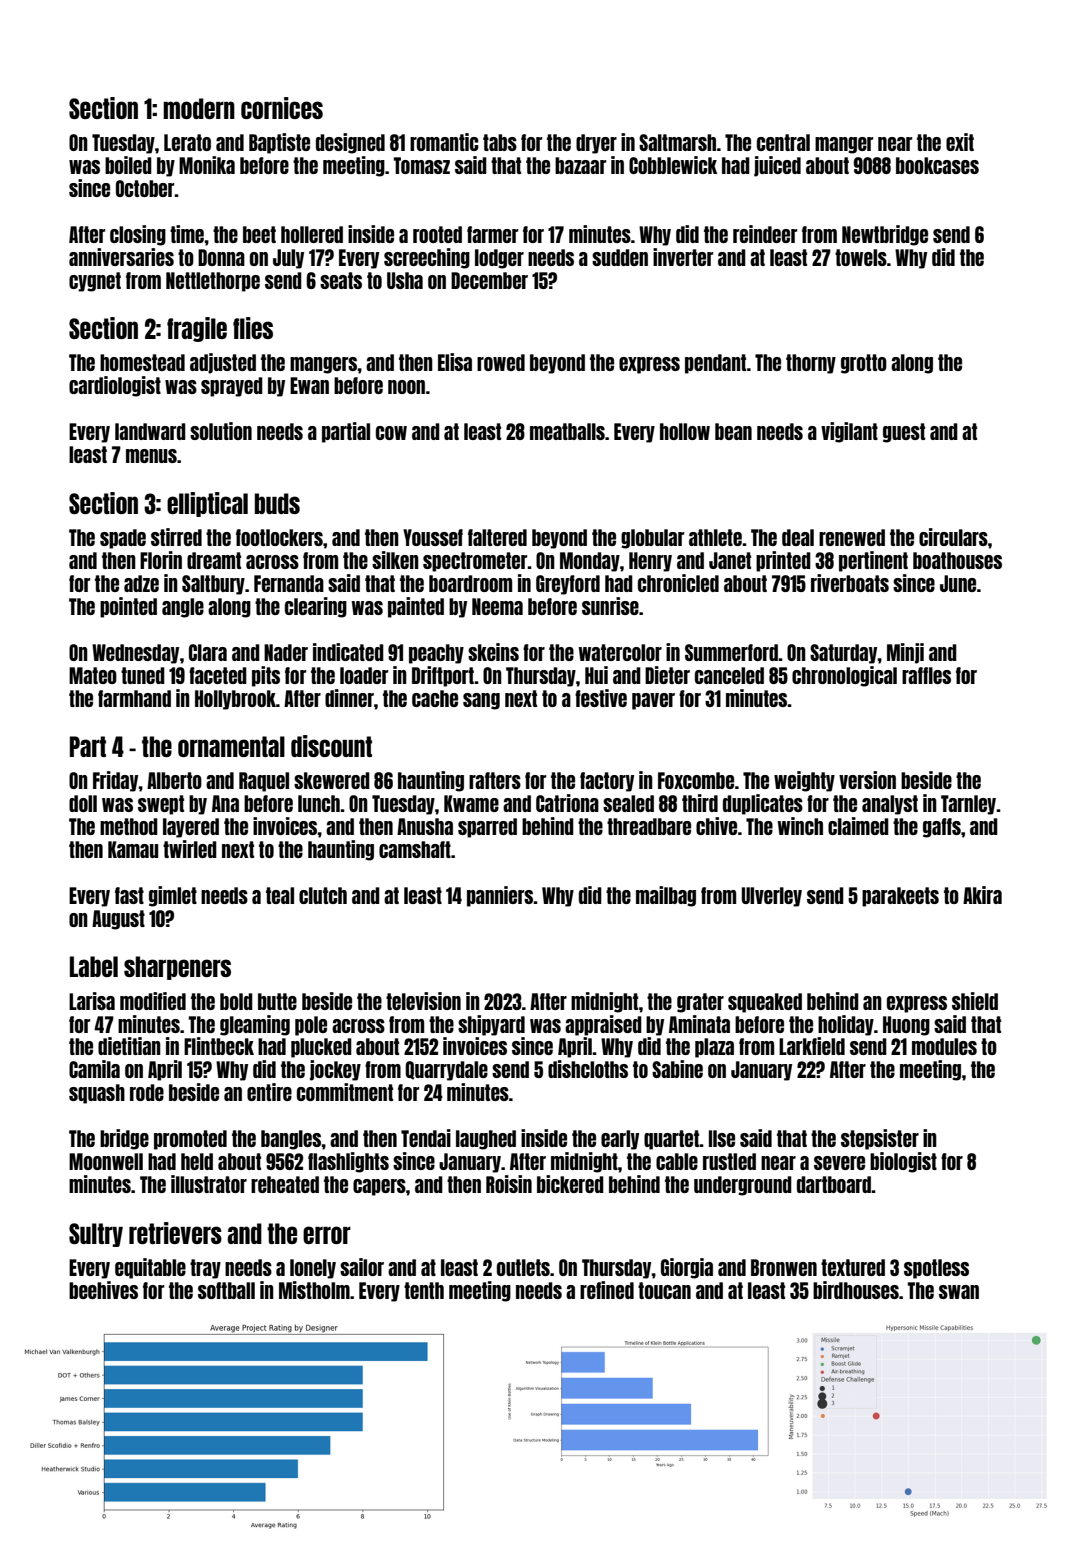 This screenshot has width=1072, height=1553. I want to click on Mateo, so click(93, 675).
